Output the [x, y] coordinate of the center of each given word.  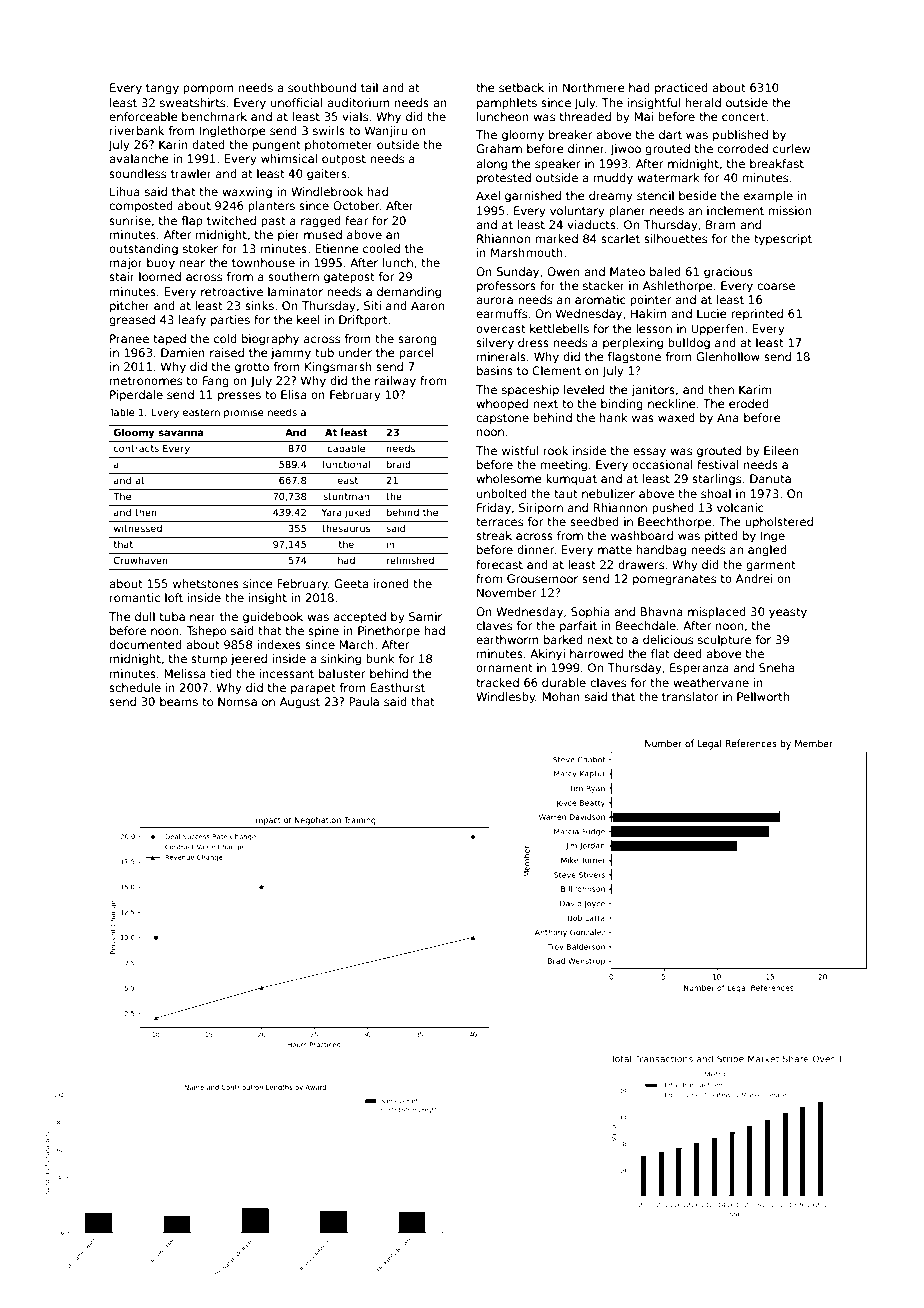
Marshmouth [527, 252]
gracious [728, 273]
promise [244, 413]
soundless [137, 173]
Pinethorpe [389, 632]
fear [357, 220]
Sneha [776, 667]
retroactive [232, 291]
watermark [668, 177]
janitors [653, 391]
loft [174, 597]
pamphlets [507, 104]
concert [743, 117]
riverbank [137, 130]
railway [395, 382]
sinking [341, 660]
